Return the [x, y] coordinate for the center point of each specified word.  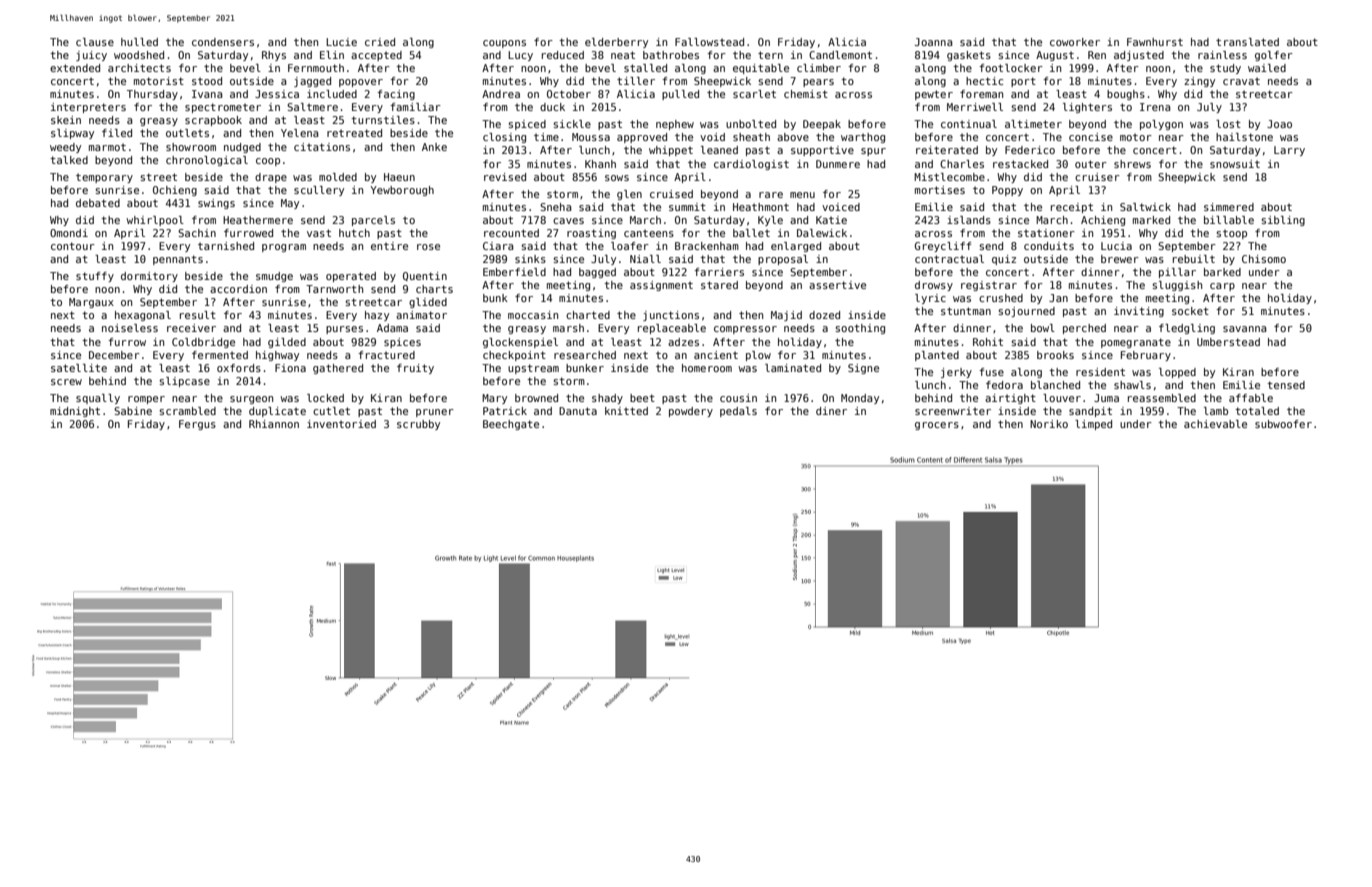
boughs [1126, 95]
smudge [274, 277]
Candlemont [840, 55]
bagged [597, 273]
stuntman [966, 311]
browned [536, 398]
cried [380, 42]
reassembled [1162, 398]
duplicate [277, 412]
